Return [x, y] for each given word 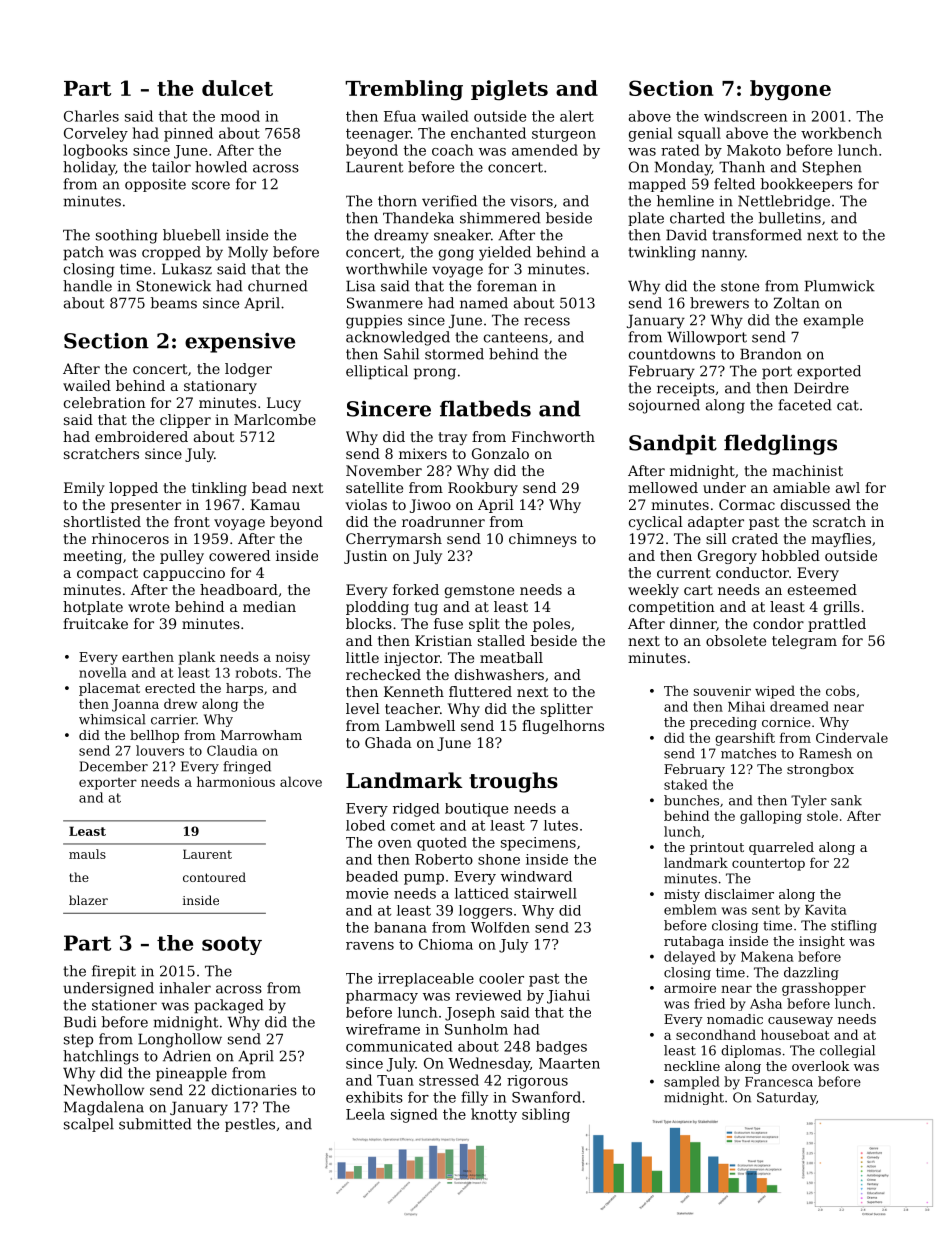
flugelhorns [563, 727]
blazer [88, 900]
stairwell [545, 893]
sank [846, 800]
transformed [757, 235]
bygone [790, 90]
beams [174, 303]
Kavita [826, 910]
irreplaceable [426, 980]
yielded [505, 253]
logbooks [95, 151]
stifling [854, 926]
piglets [509, 90]
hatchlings [101, 1057]
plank [197, 658]
